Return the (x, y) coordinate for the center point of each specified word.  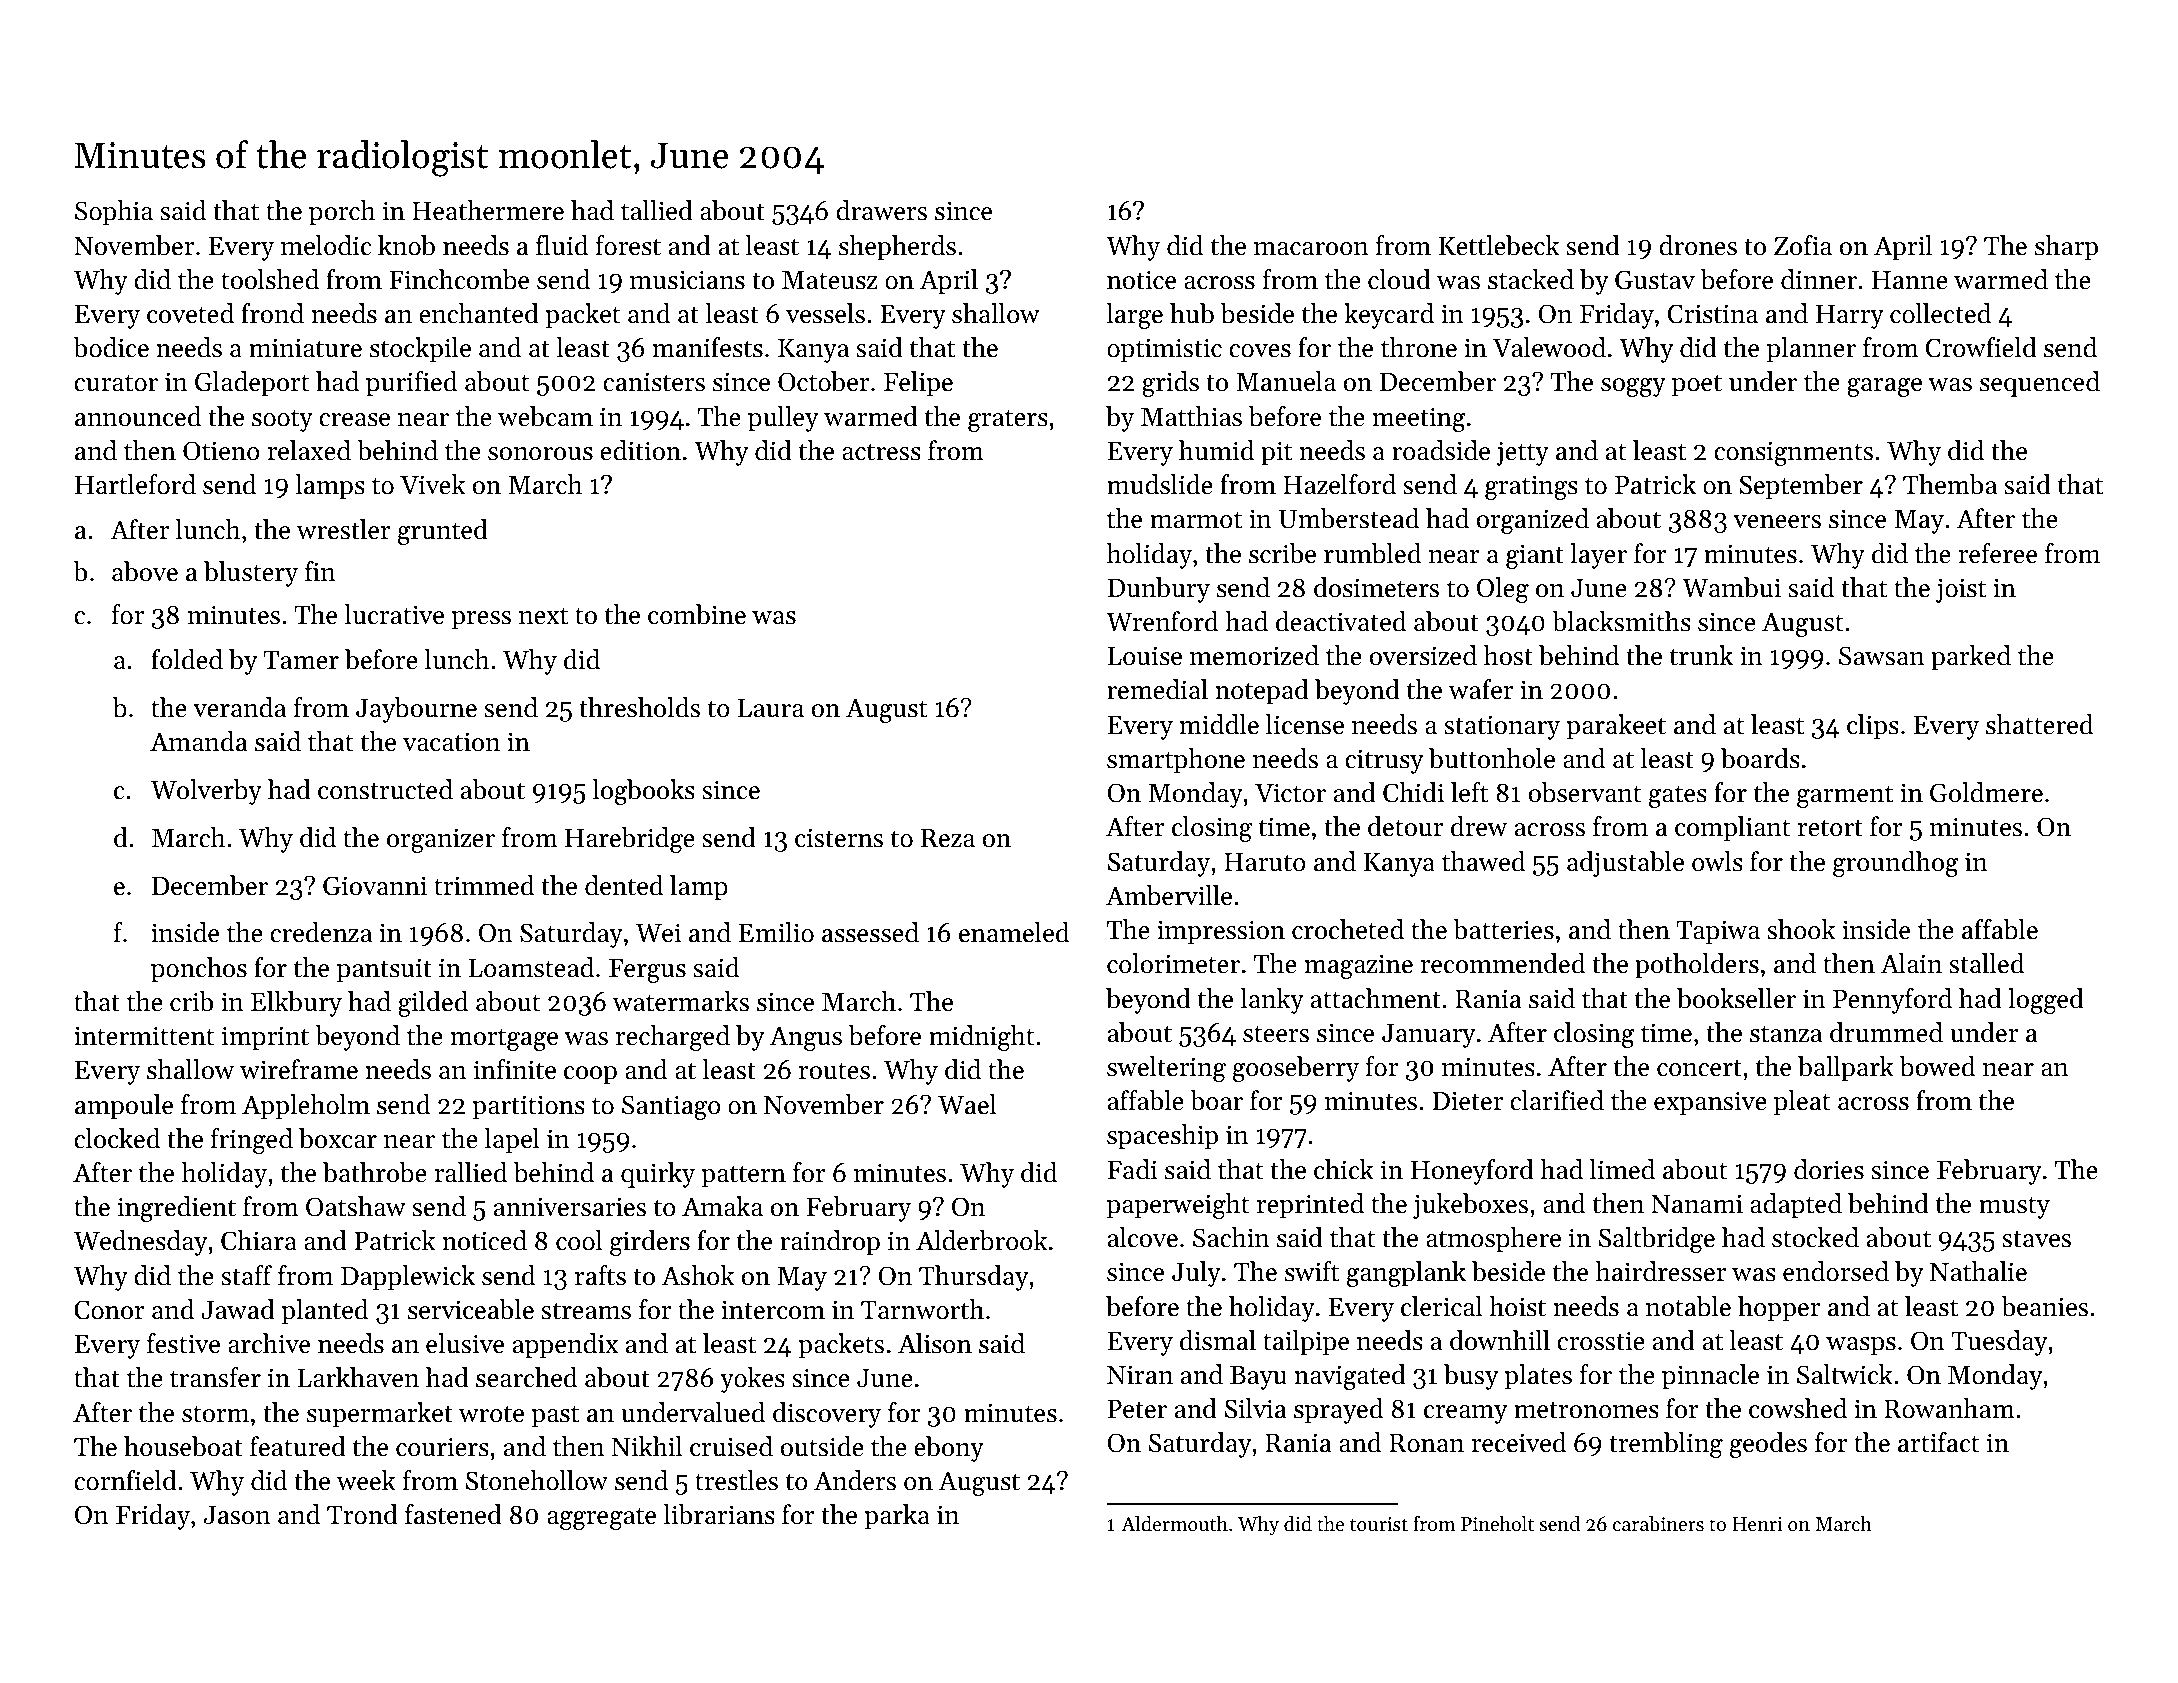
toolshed (270, 279)
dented (624, 885)
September (1801, 487)
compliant (1732, 829)
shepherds (897, 248)
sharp (2066, 248)
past (555, 1416)
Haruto (1265, 862)
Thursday (974, 1278)
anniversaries (570, 1207)
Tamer (301, 660)
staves (2036, 1239)
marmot (1196, 520)
